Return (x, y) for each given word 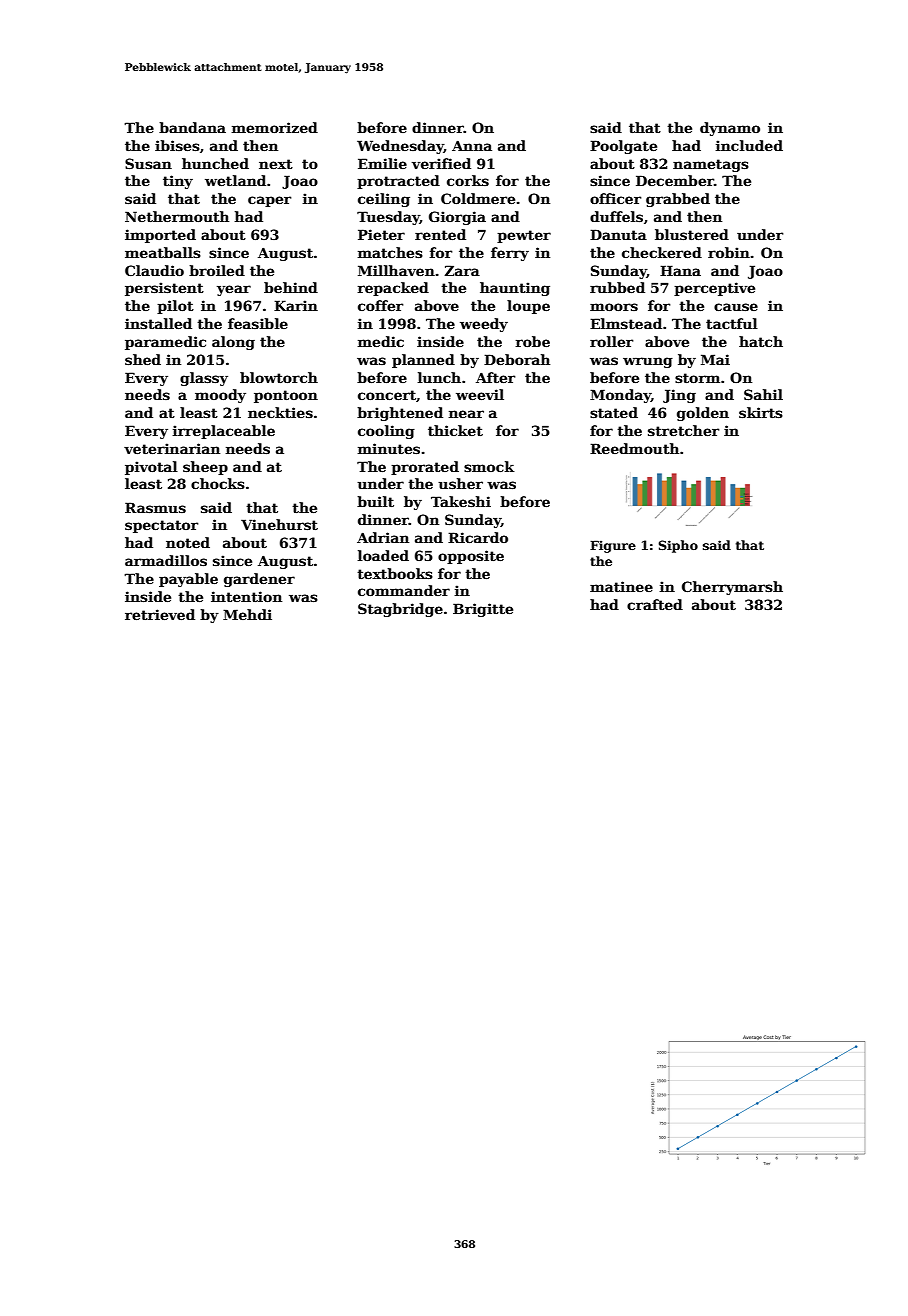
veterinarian (172, 448)
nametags (711, 165)
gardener (259, 580)
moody (220, 396)
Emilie (382, 163)
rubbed (617, 287)
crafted (655, 604)
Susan (148, 163)
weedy (484, 325)
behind (291, 287)
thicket (455, 430)
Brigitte (483, 610)
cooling (386, 432)
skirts (761, 412)
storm (697, 378)
